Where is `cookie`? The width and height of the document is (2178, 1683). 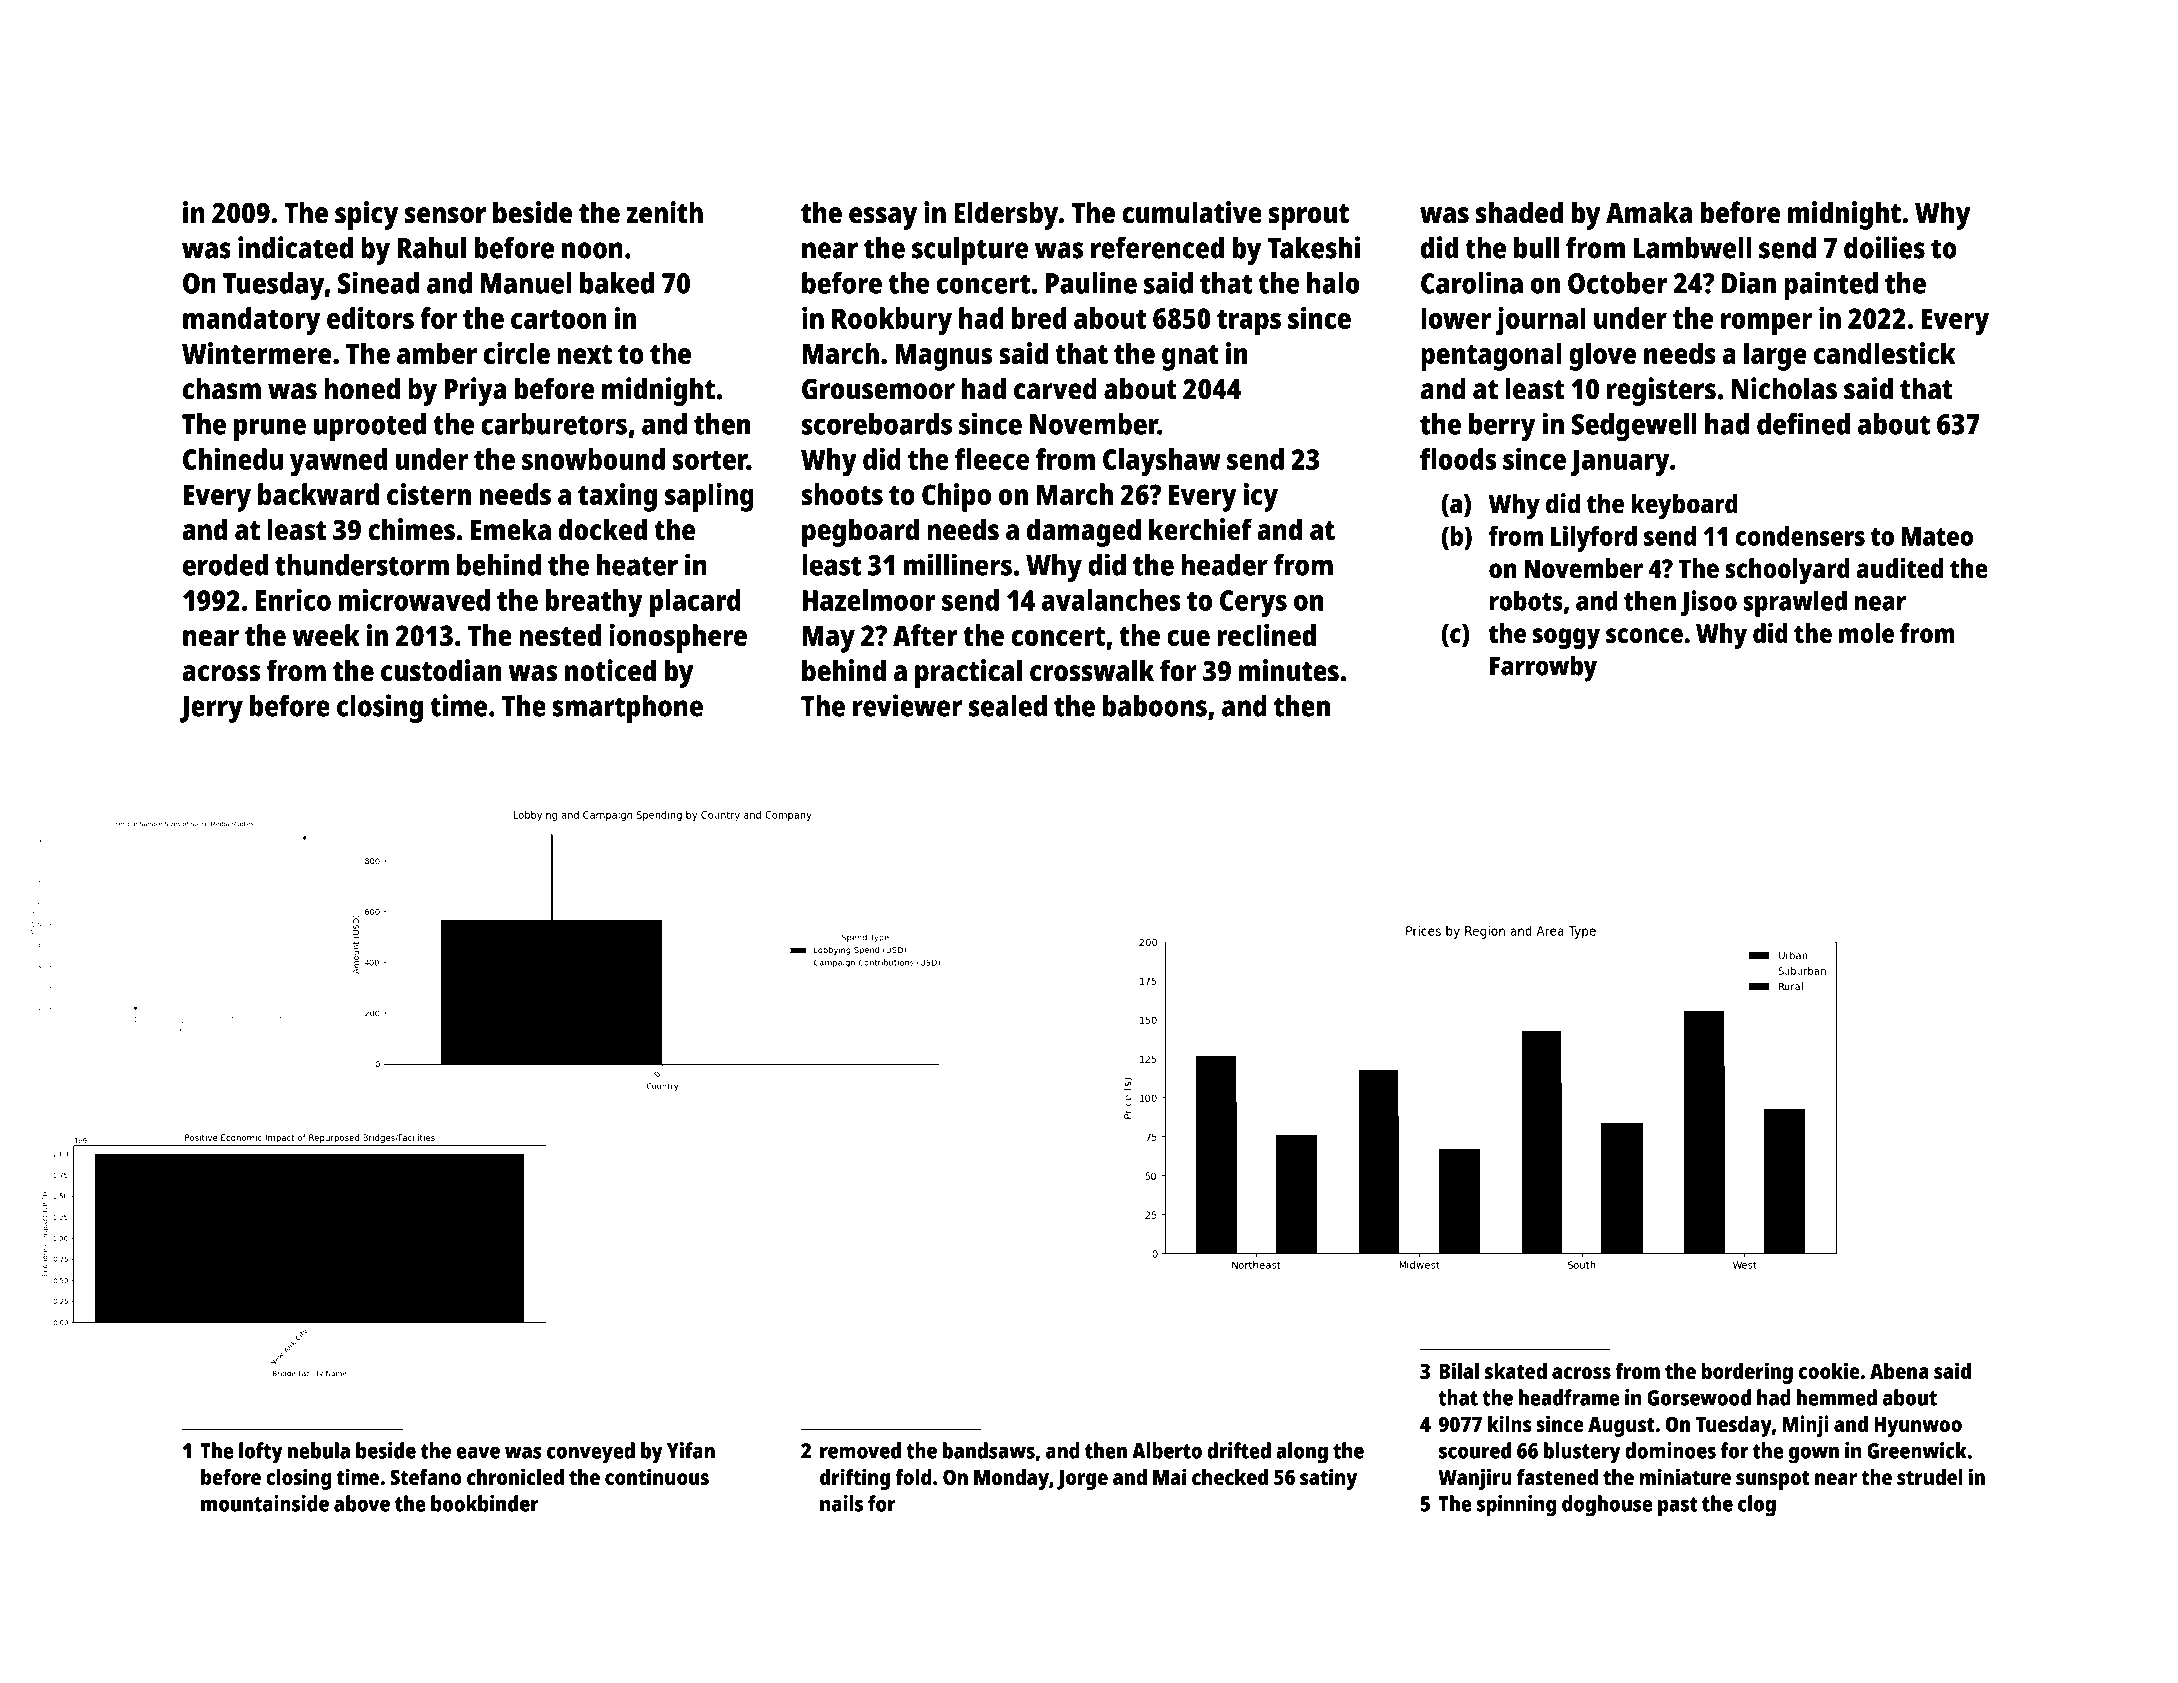
cookie is located at coordinates (1829, 1370).
